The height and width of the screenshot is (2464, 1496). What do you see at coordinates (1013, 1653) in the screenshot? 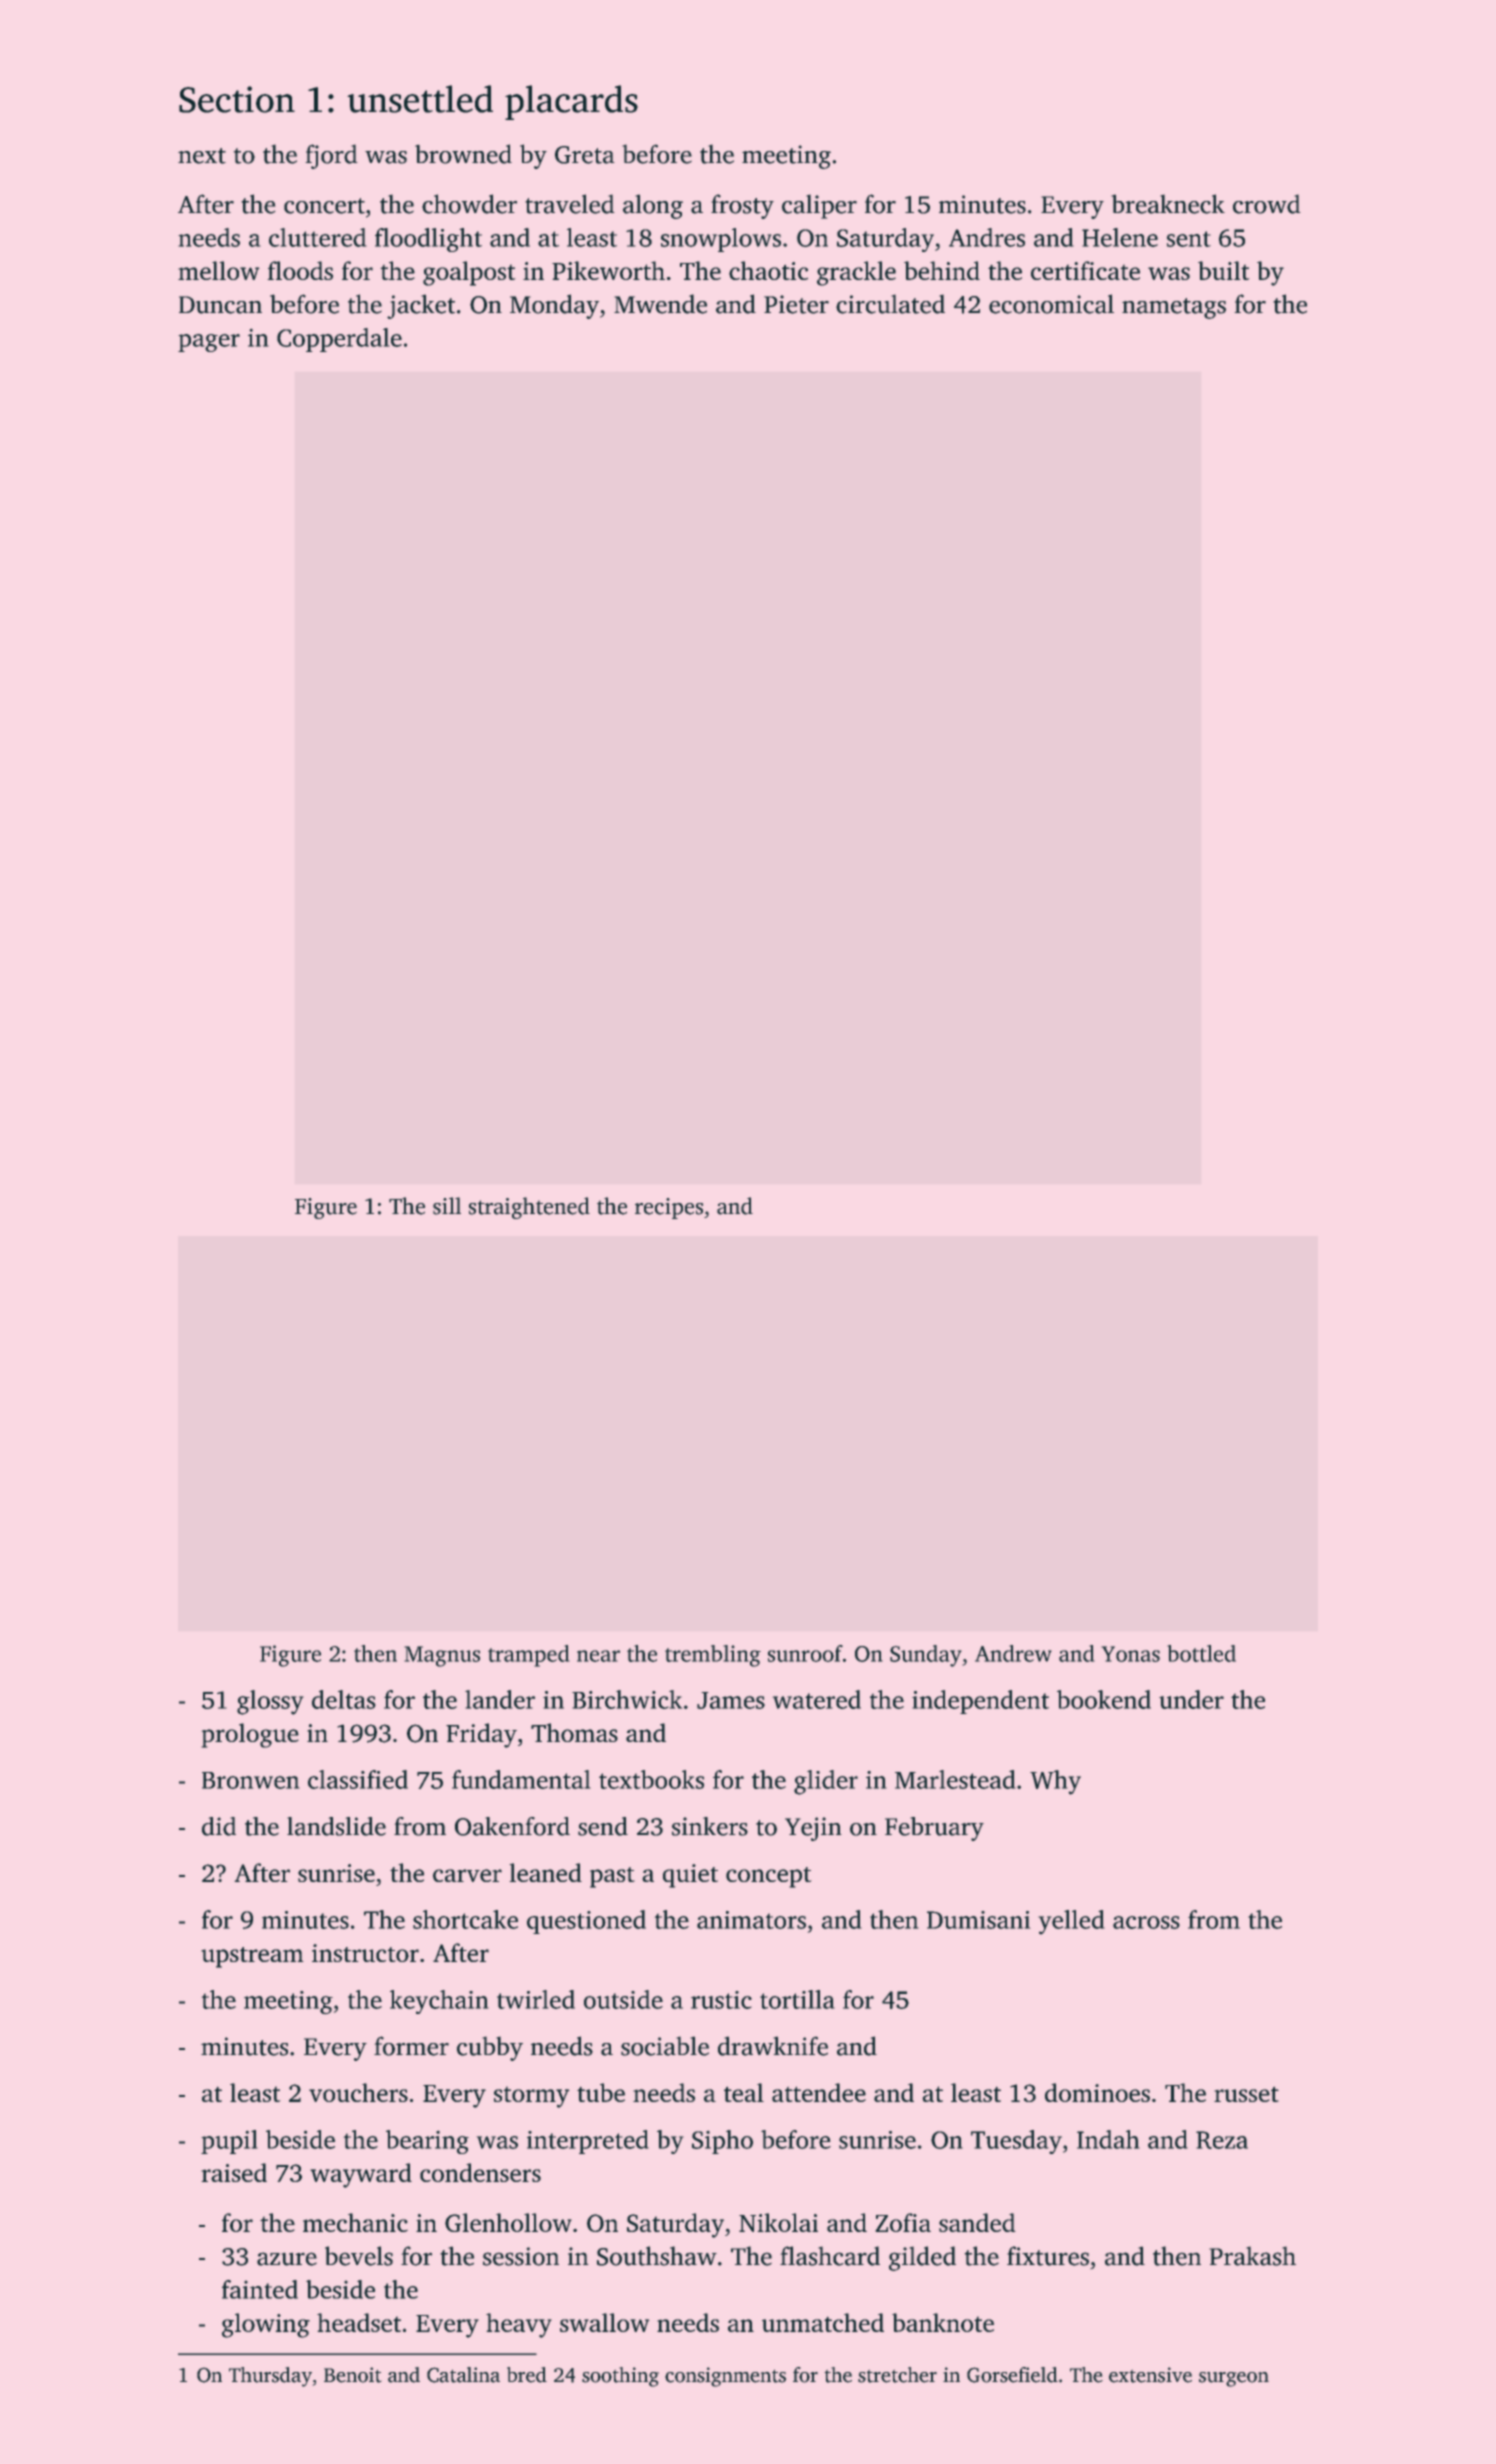
I see `Andrew` at bounding box center [1013, 1653].
